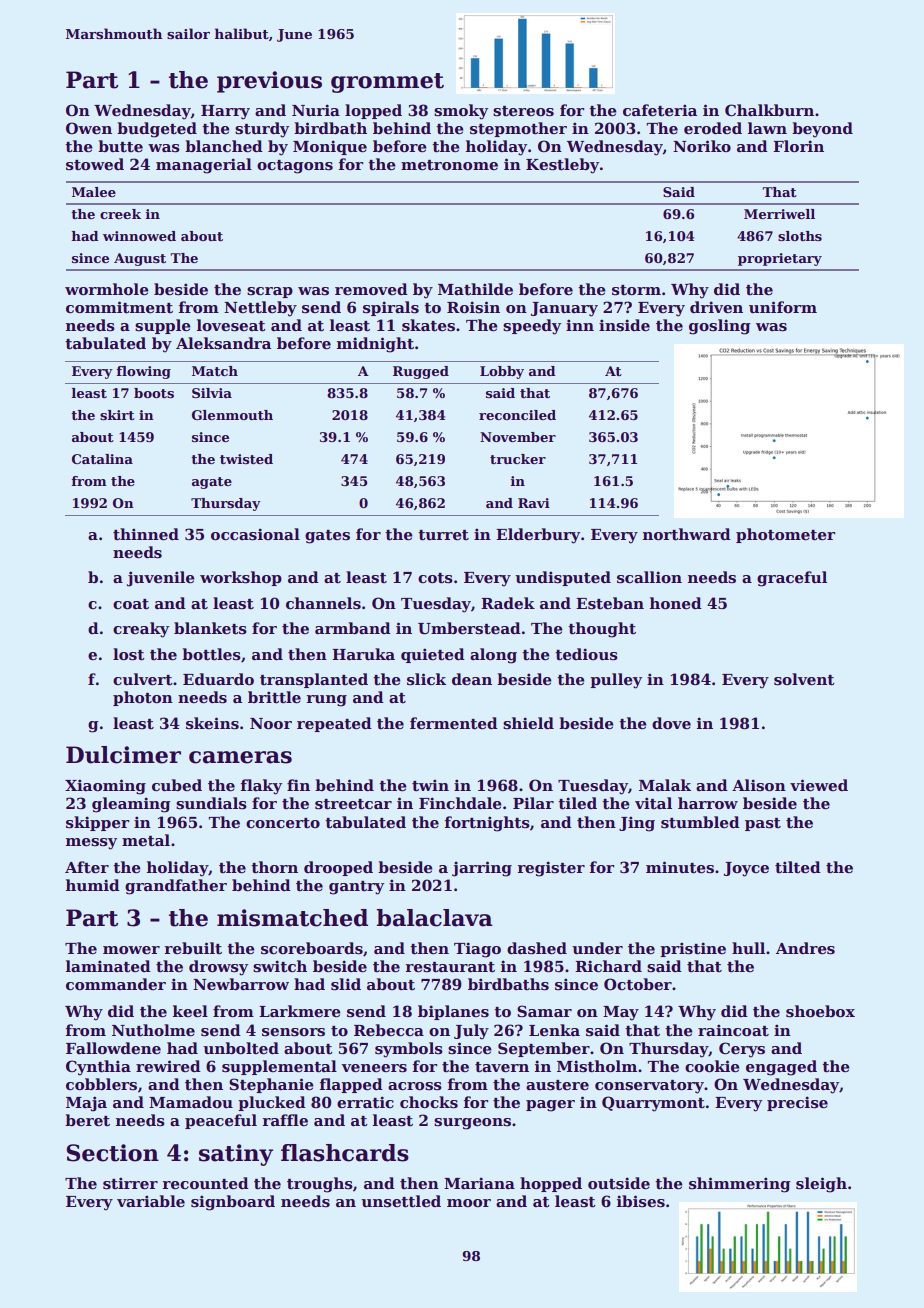 The image size is (924, 1308). Describe the element at coordinates (123, 755) in the page. I see `Dulcimer` at that location.
